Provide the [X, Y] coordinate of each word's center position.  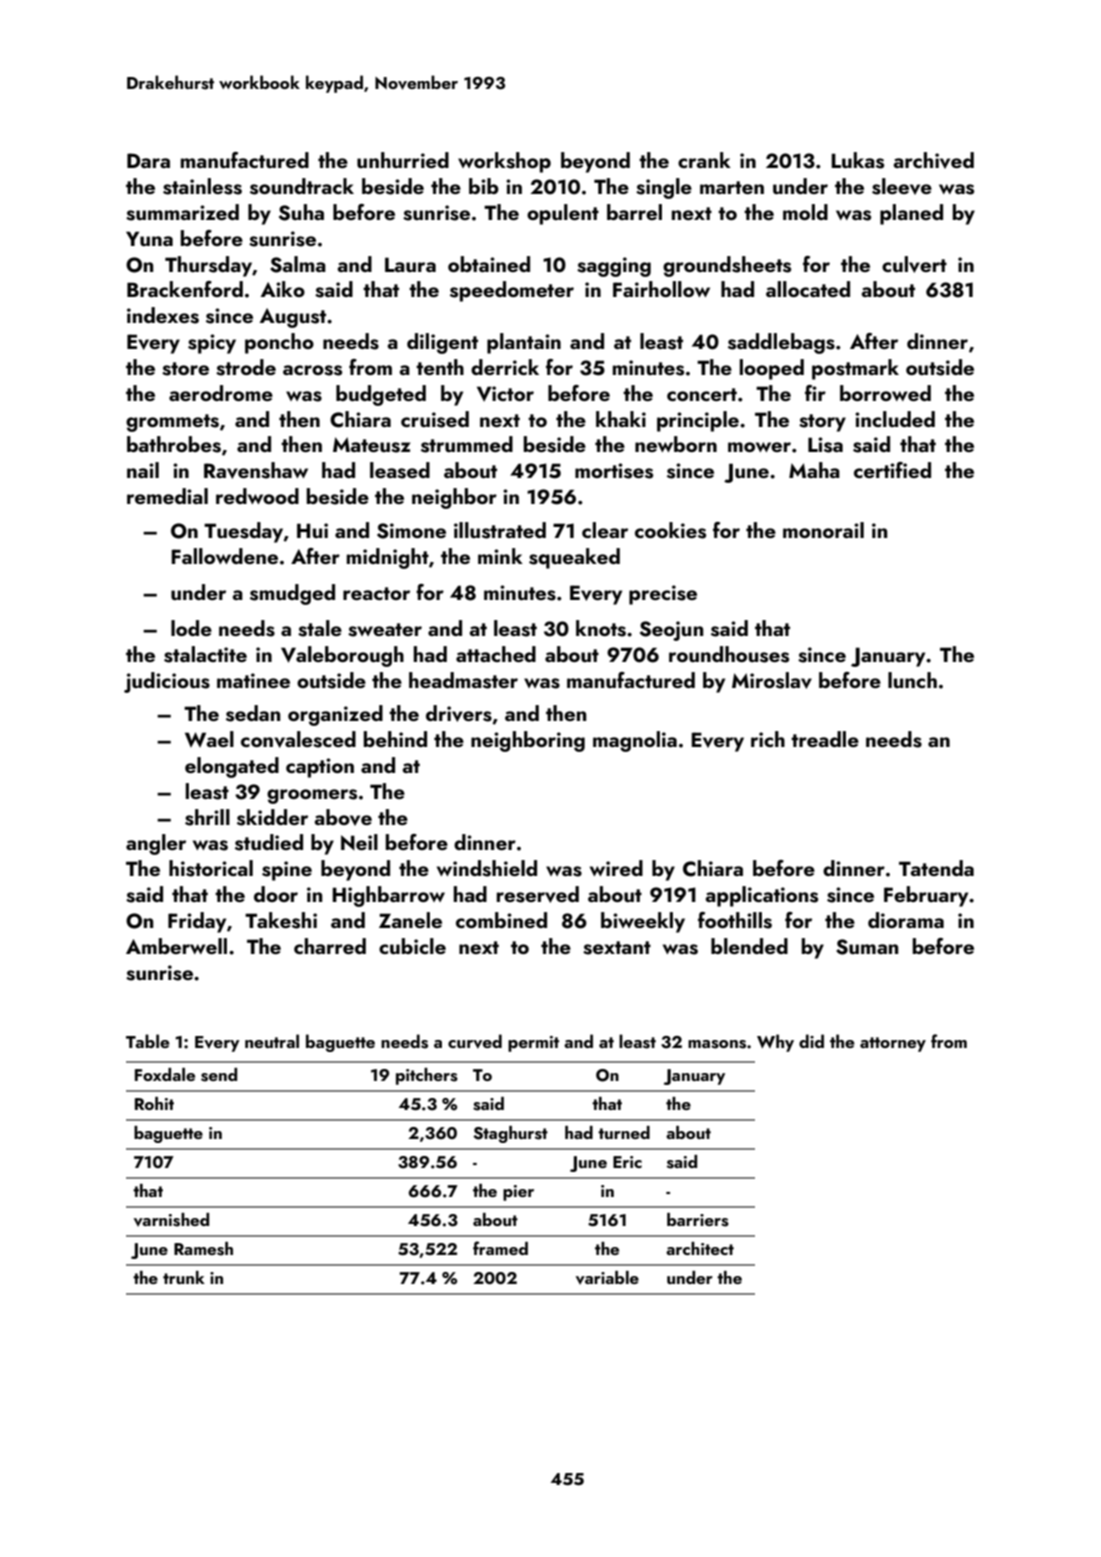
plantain [524, 343]
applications [761, 896]
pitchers [427, 1076]
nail [143, 470]
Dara [148, 160]
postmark [855, 369]
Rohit [154, 1103]
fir [815, 393]
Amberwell [176, 946]
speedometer [512, 291]
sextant [617, 948]
